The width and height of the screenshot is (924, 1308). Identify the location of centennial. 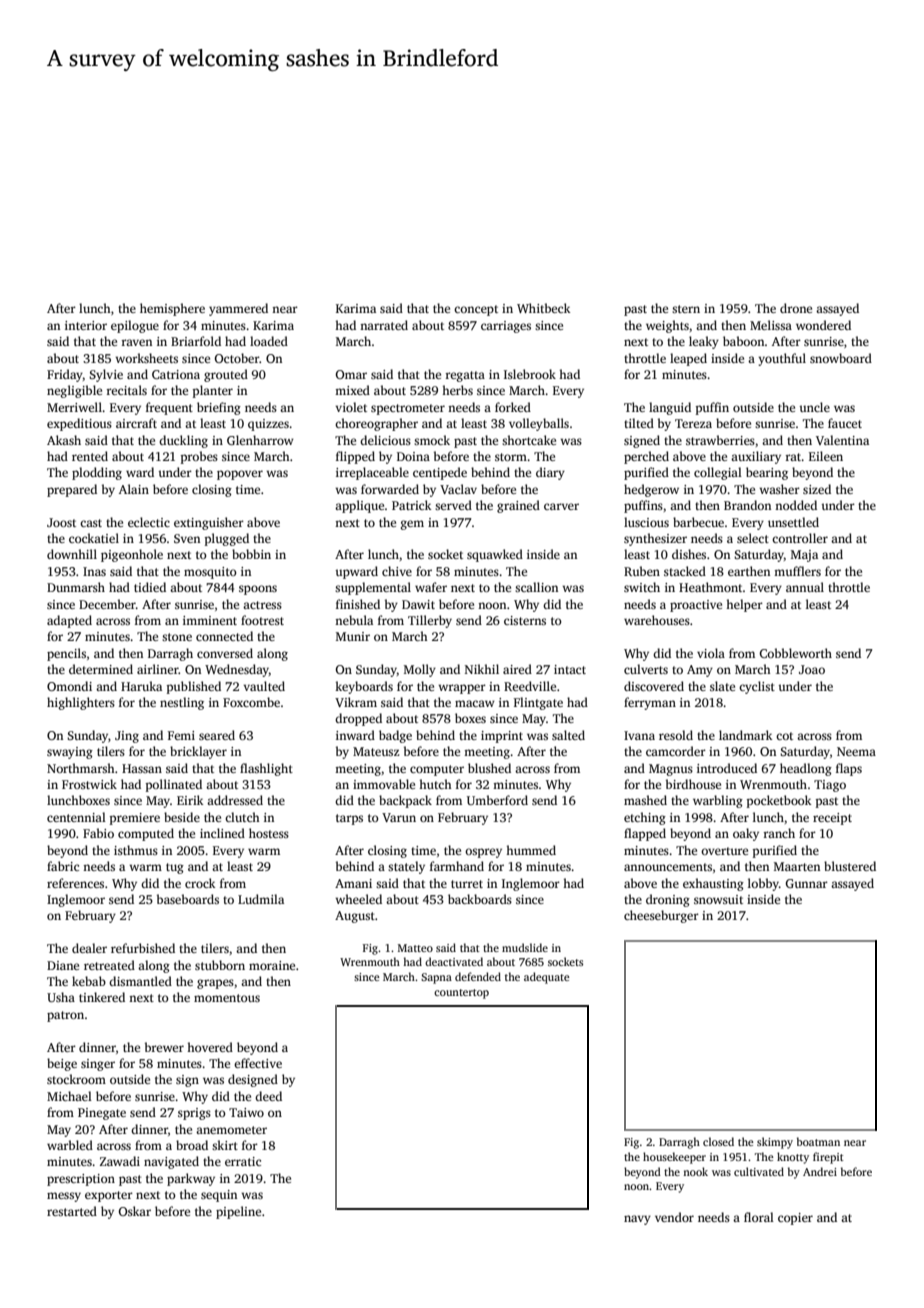
(76, 817).
